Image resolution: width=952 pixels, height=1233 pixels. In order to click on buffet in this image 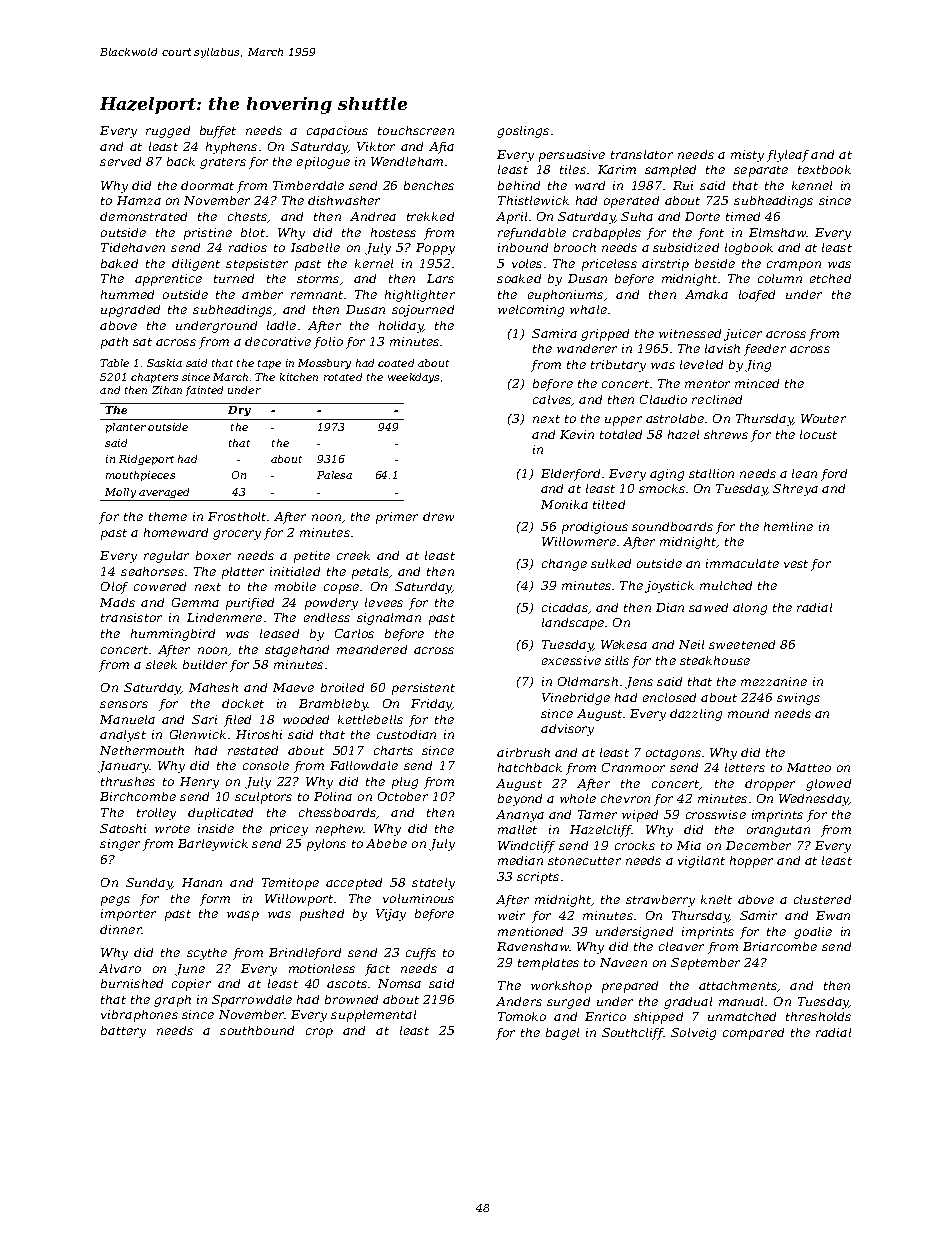, I will do `click(218, 132)`.
